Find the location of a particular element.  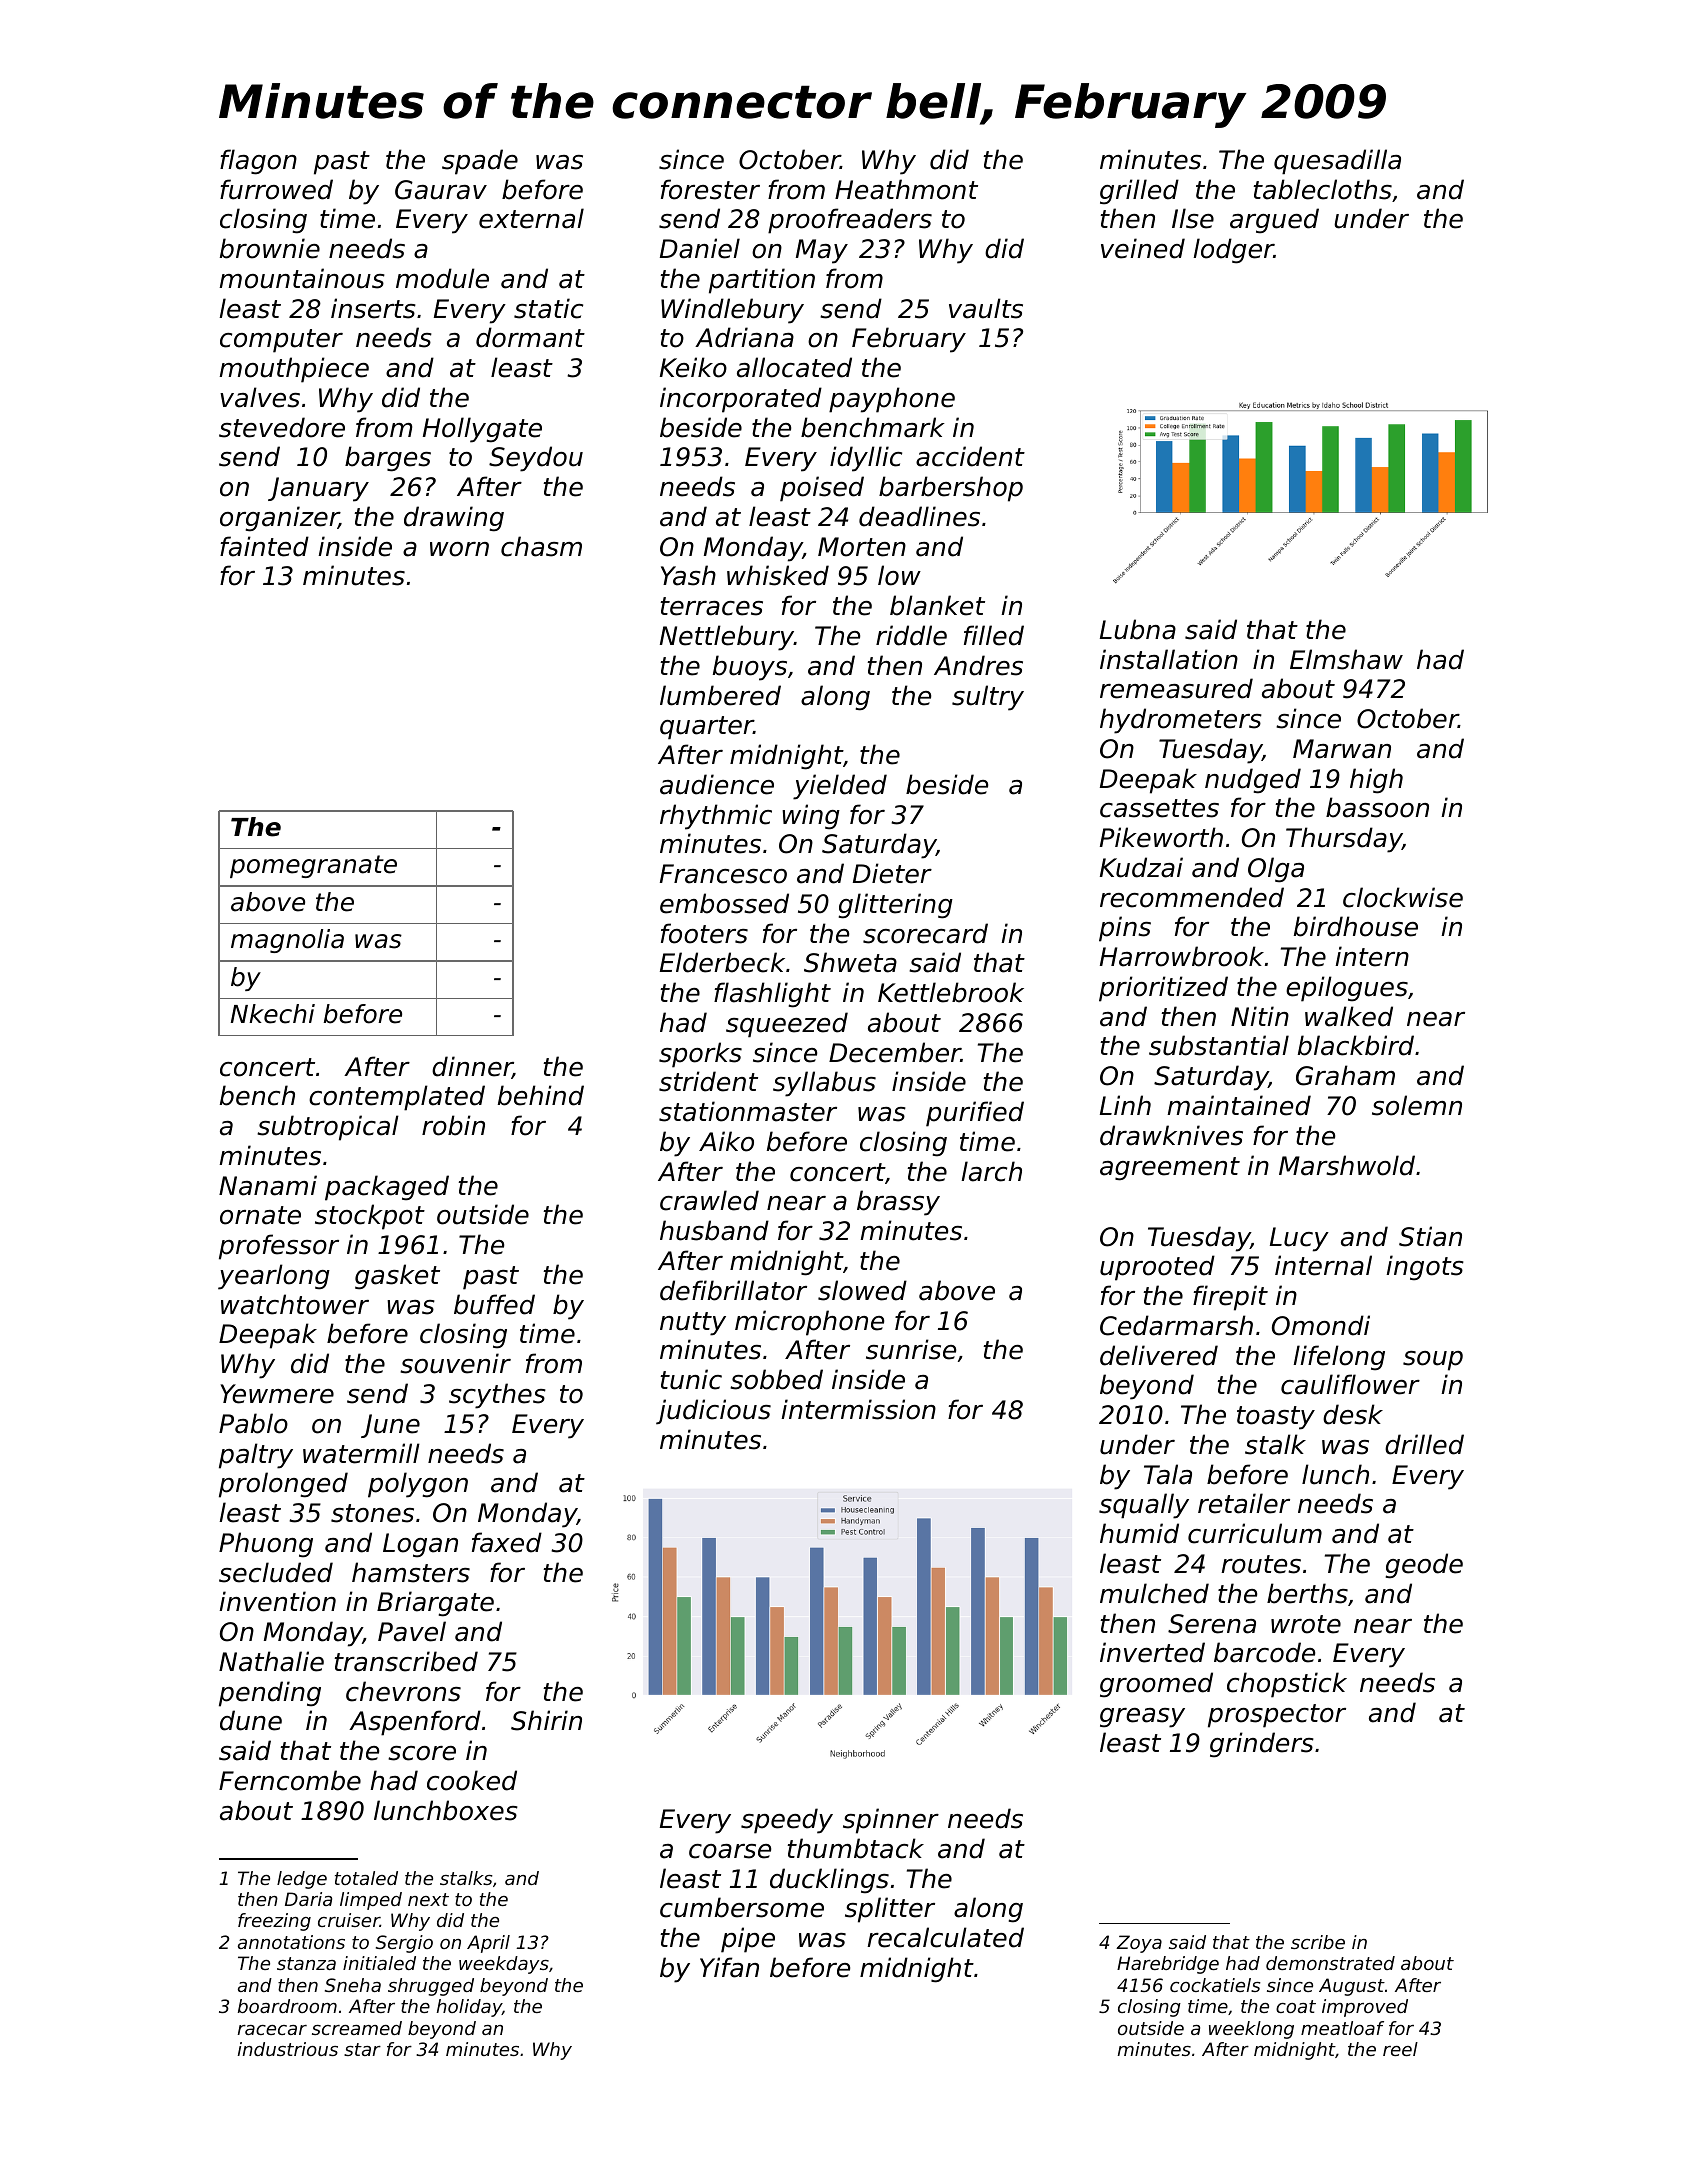

ornate is located at coordinates (260, 1215).
